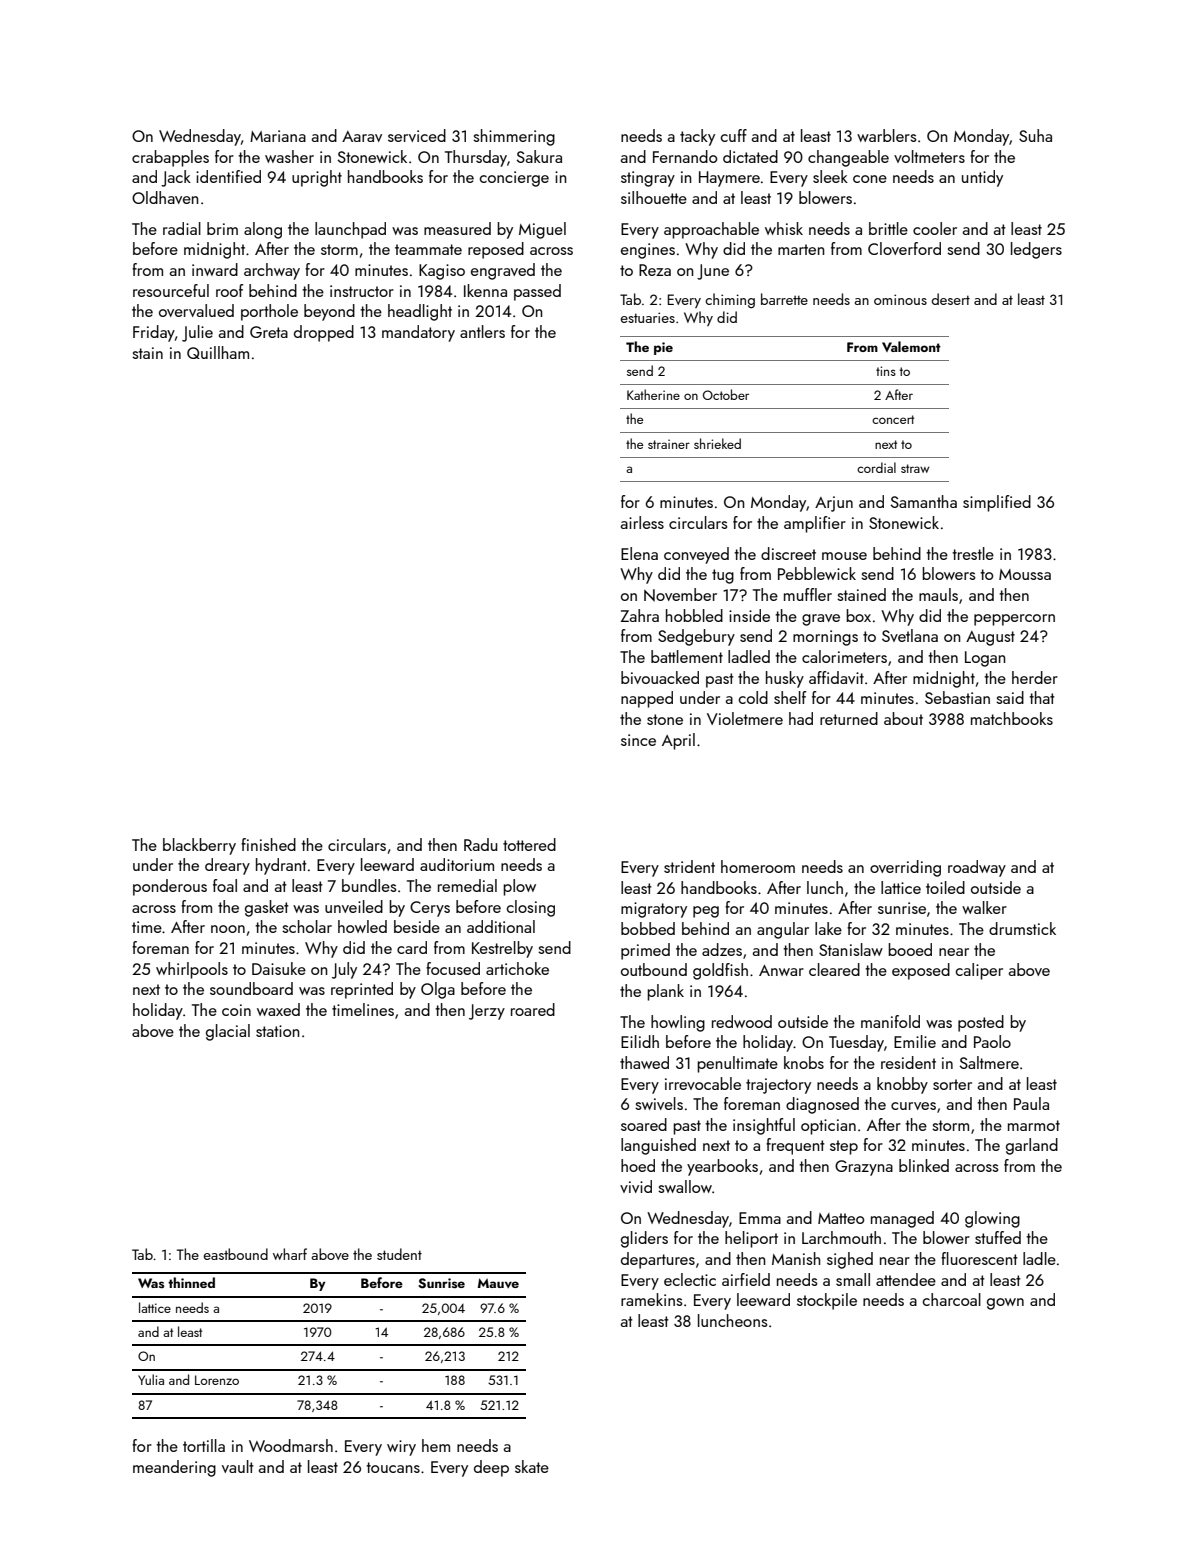  I want to click on skate, so click(532, 1466).
